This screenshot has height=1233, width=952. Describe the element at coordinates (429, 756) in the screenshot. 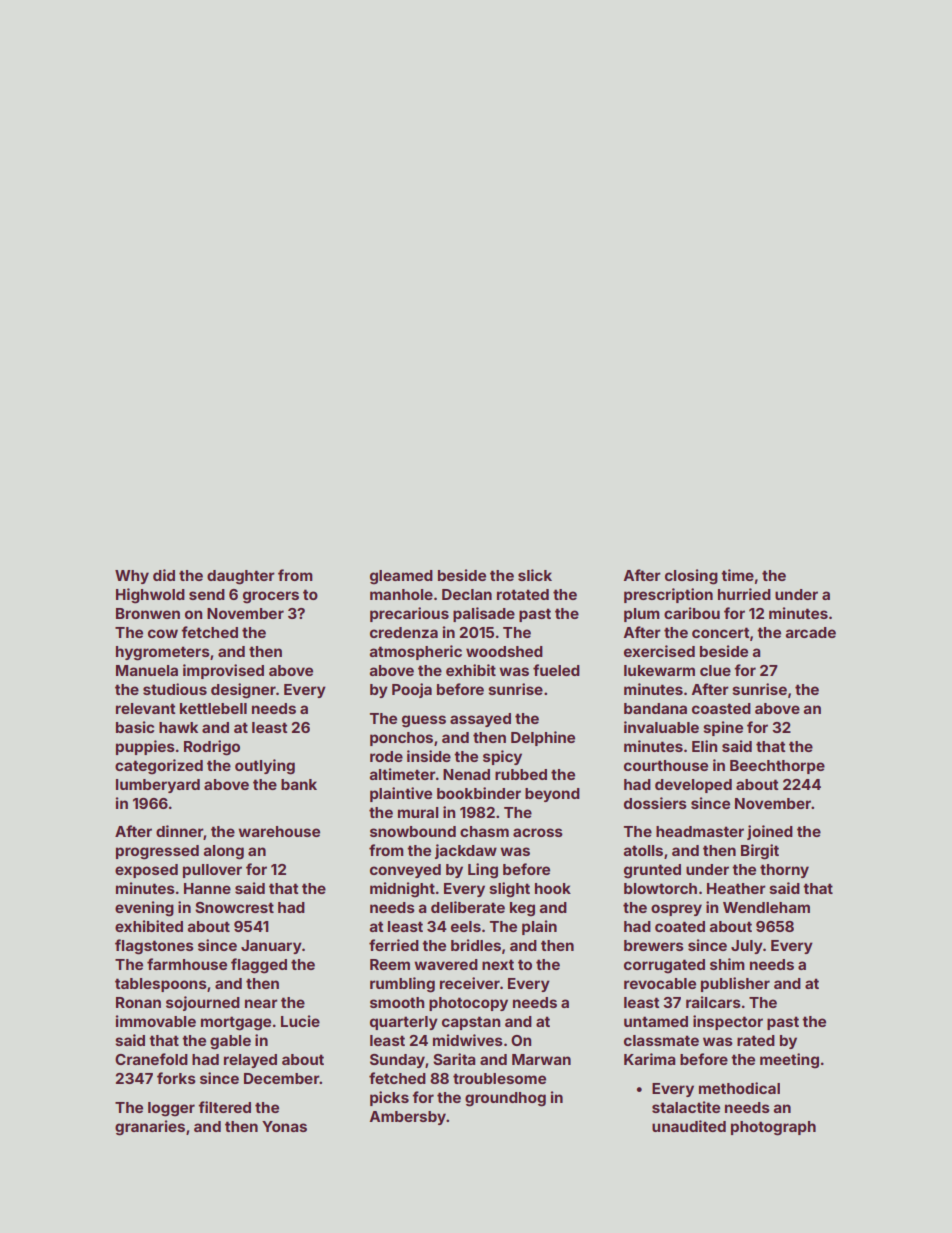

I see `inside` at that location.
